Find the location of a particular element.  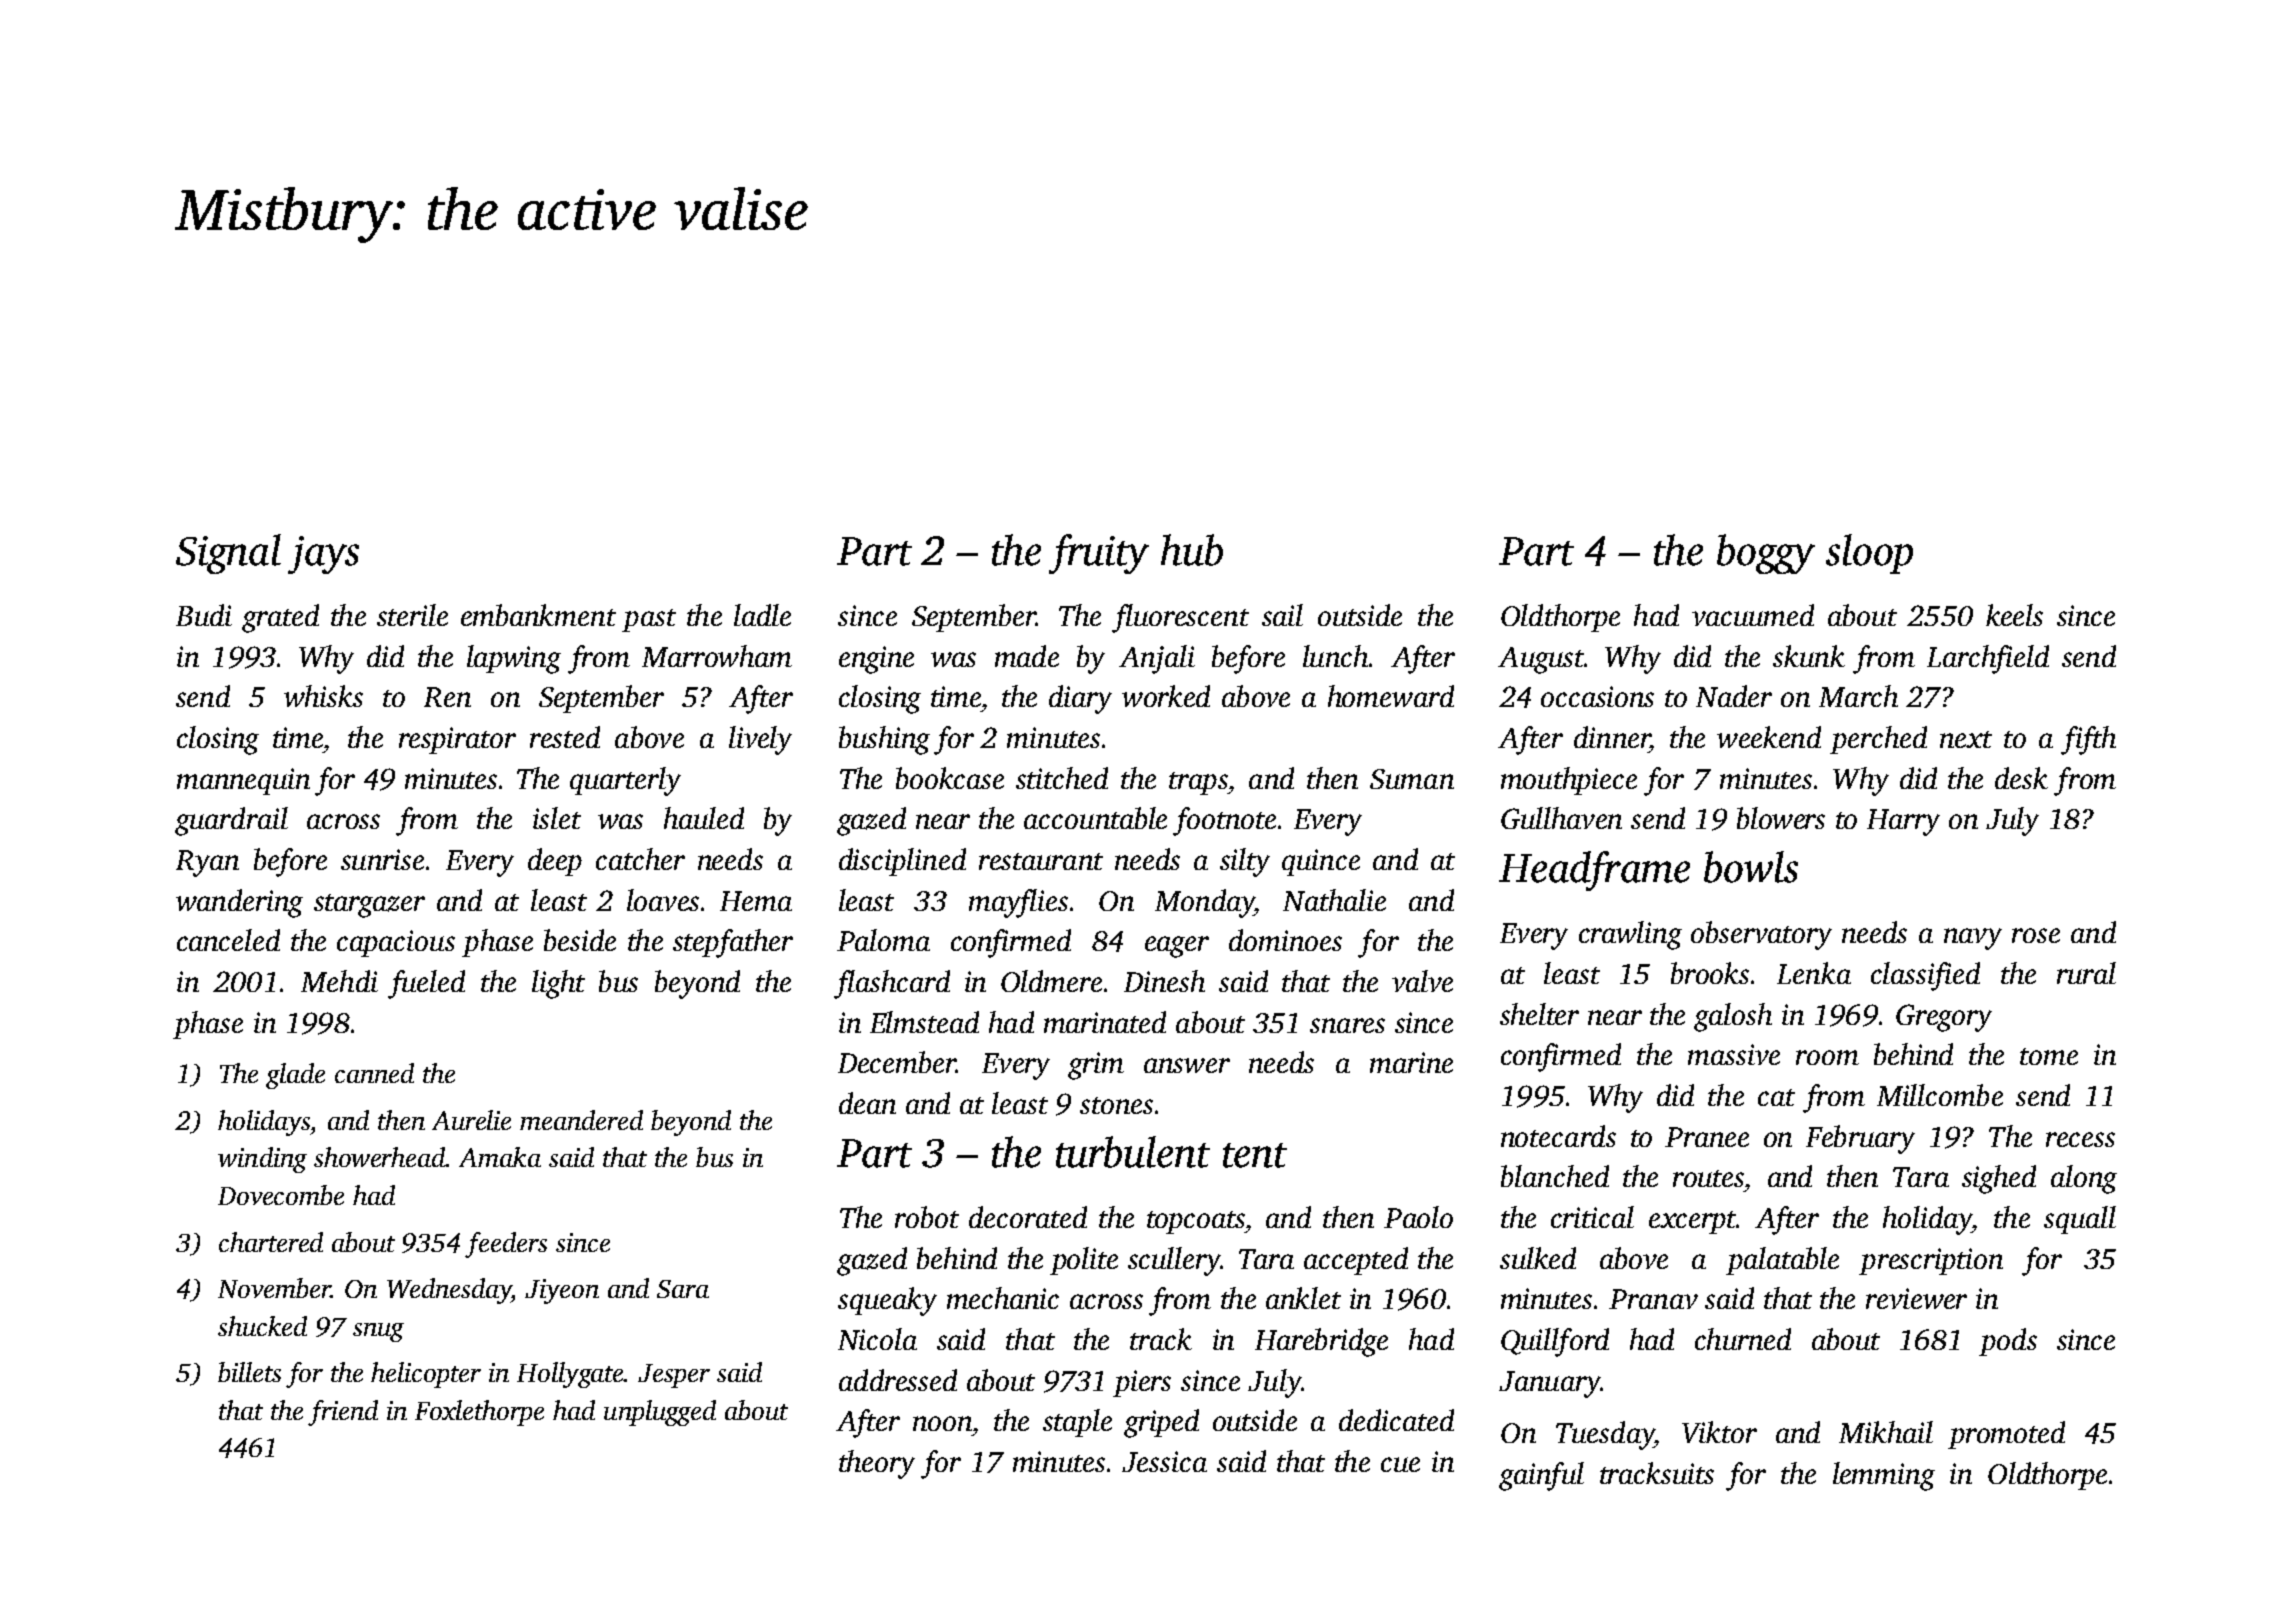

theory is located at coordinates (877, 1464).
